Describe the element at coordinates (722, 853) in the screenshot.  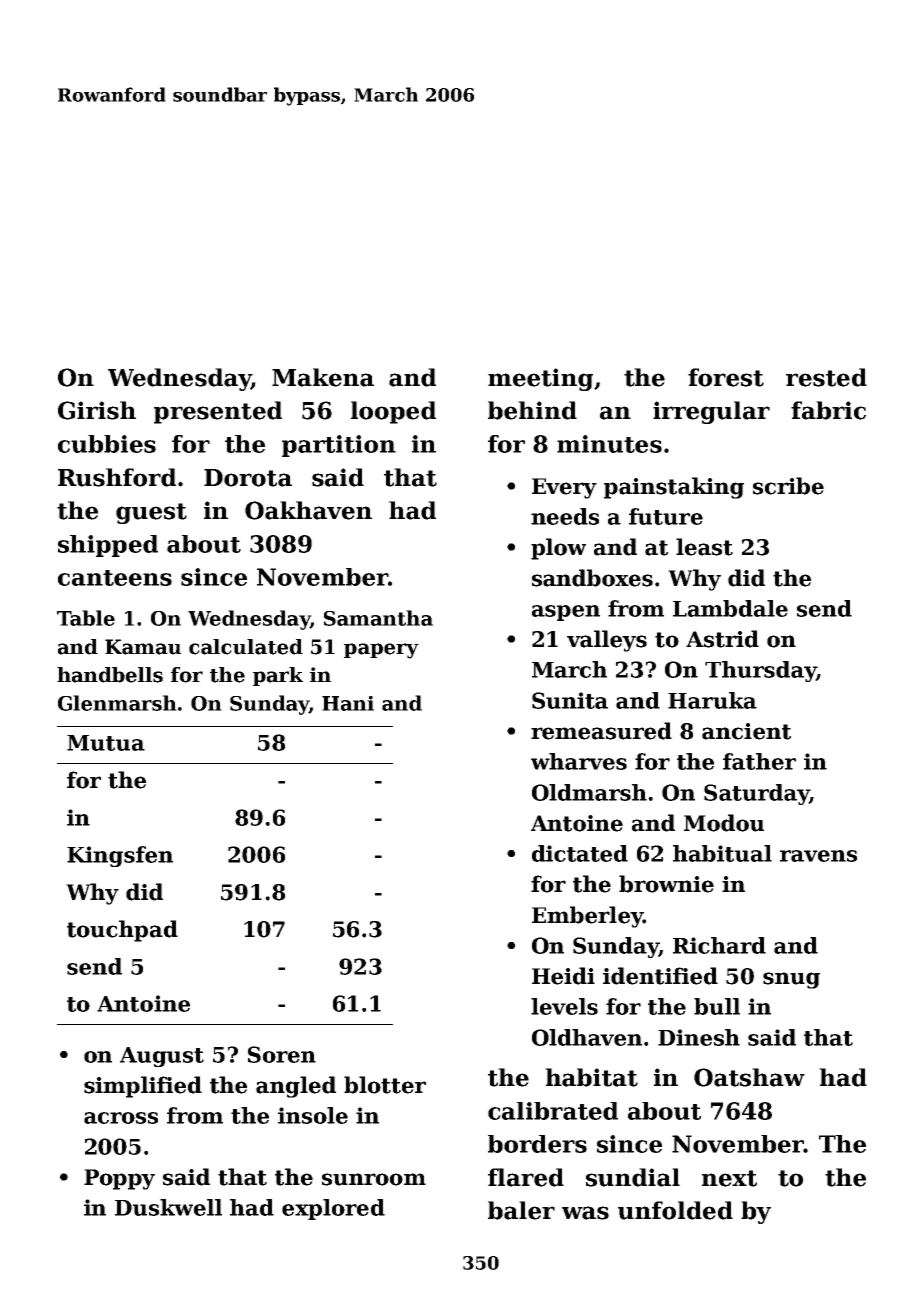
I see `habitual` at that location.
